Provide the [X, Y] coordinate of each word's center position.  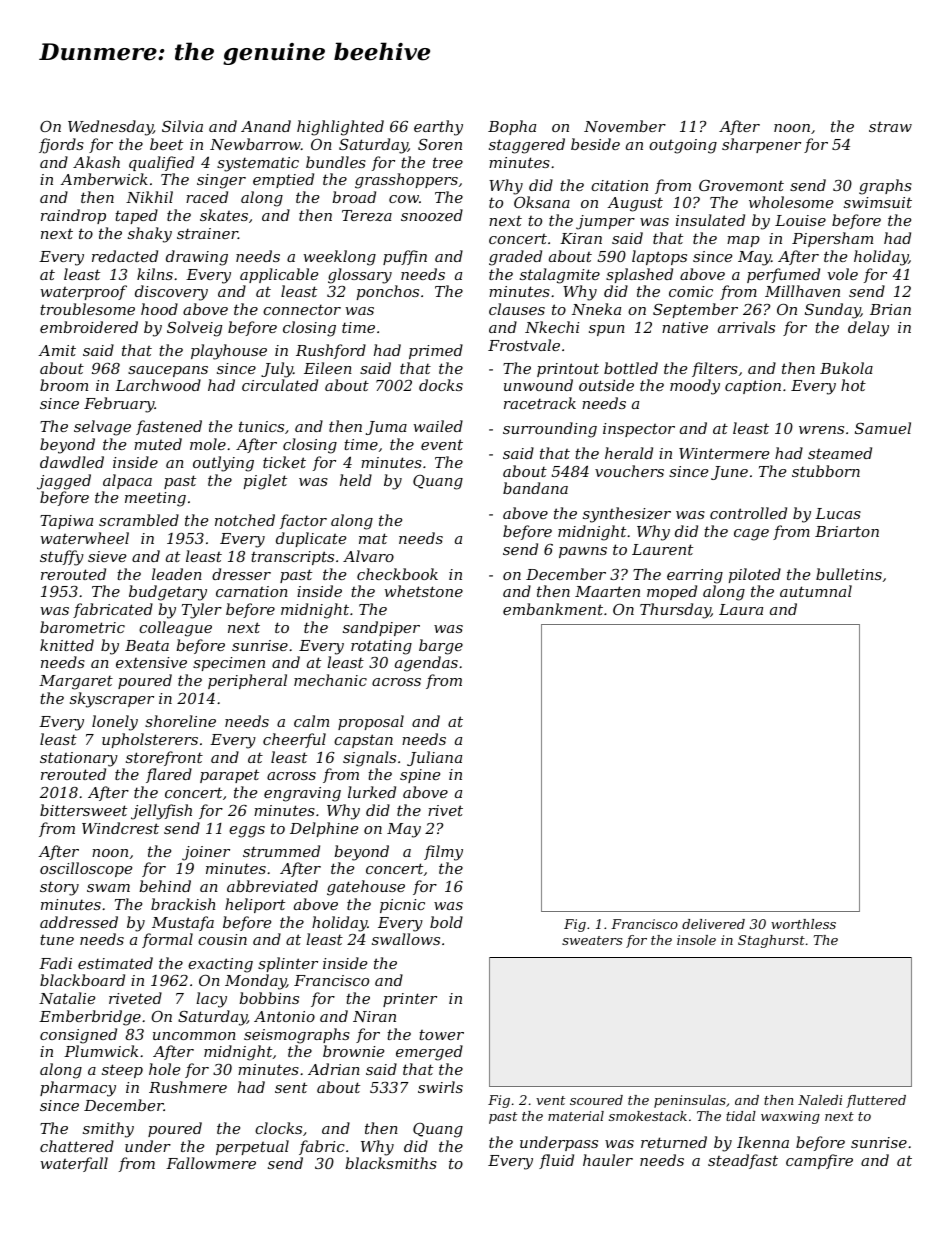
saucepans [168, 371]
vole [842, 274]
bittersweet [83, 810]
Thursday [675, 611]
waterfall [74, 1164]
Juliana [434, 758]
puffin [405, 257]
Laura [741, 609]
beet [166, 144]
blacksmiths [391, 1163]
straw [890, 127]
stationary [79, 759]
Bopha [512, 127]
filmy [443, 853]
